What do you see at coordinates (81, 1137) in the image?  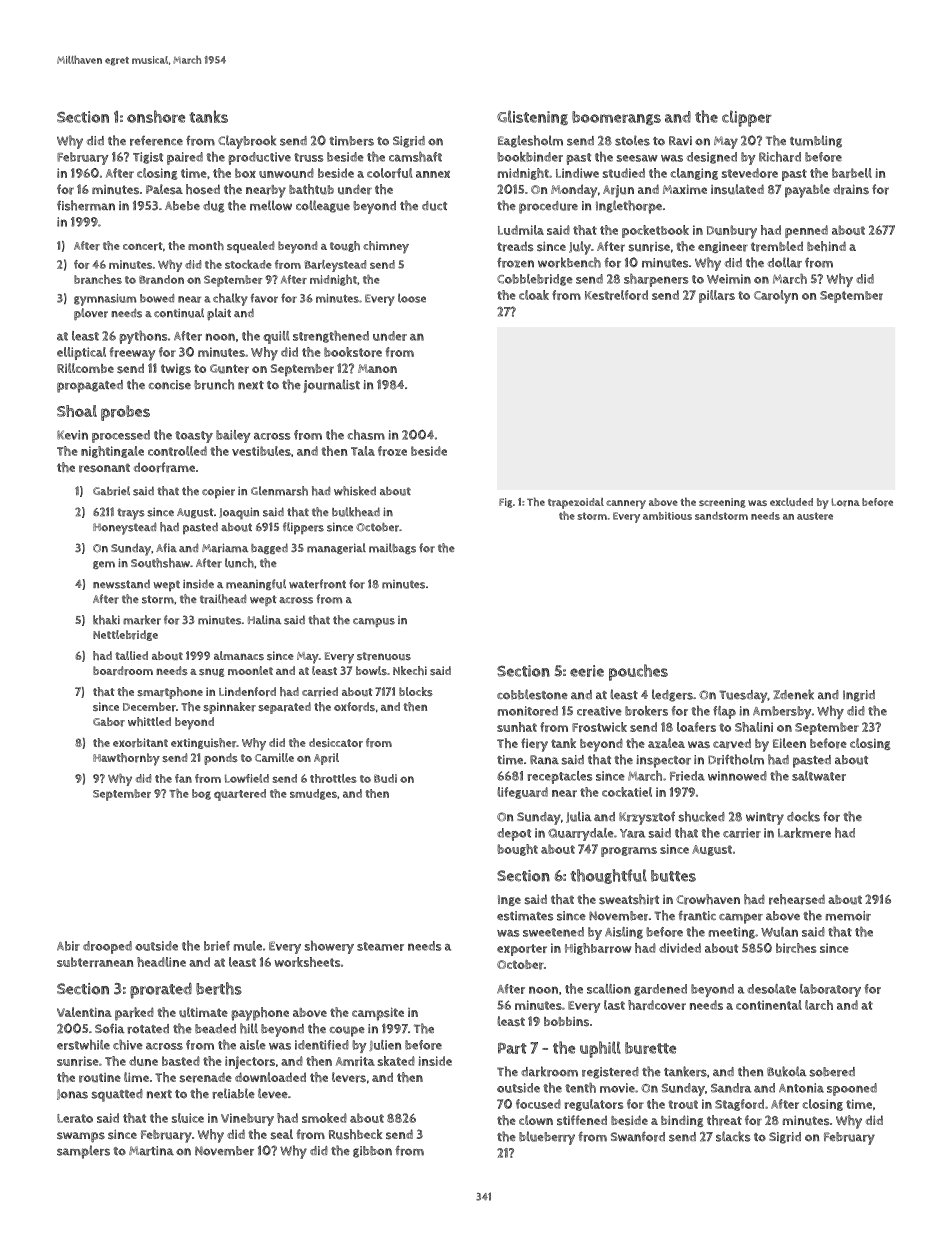 I see `swamps` at bounding box center [81, 1137].
